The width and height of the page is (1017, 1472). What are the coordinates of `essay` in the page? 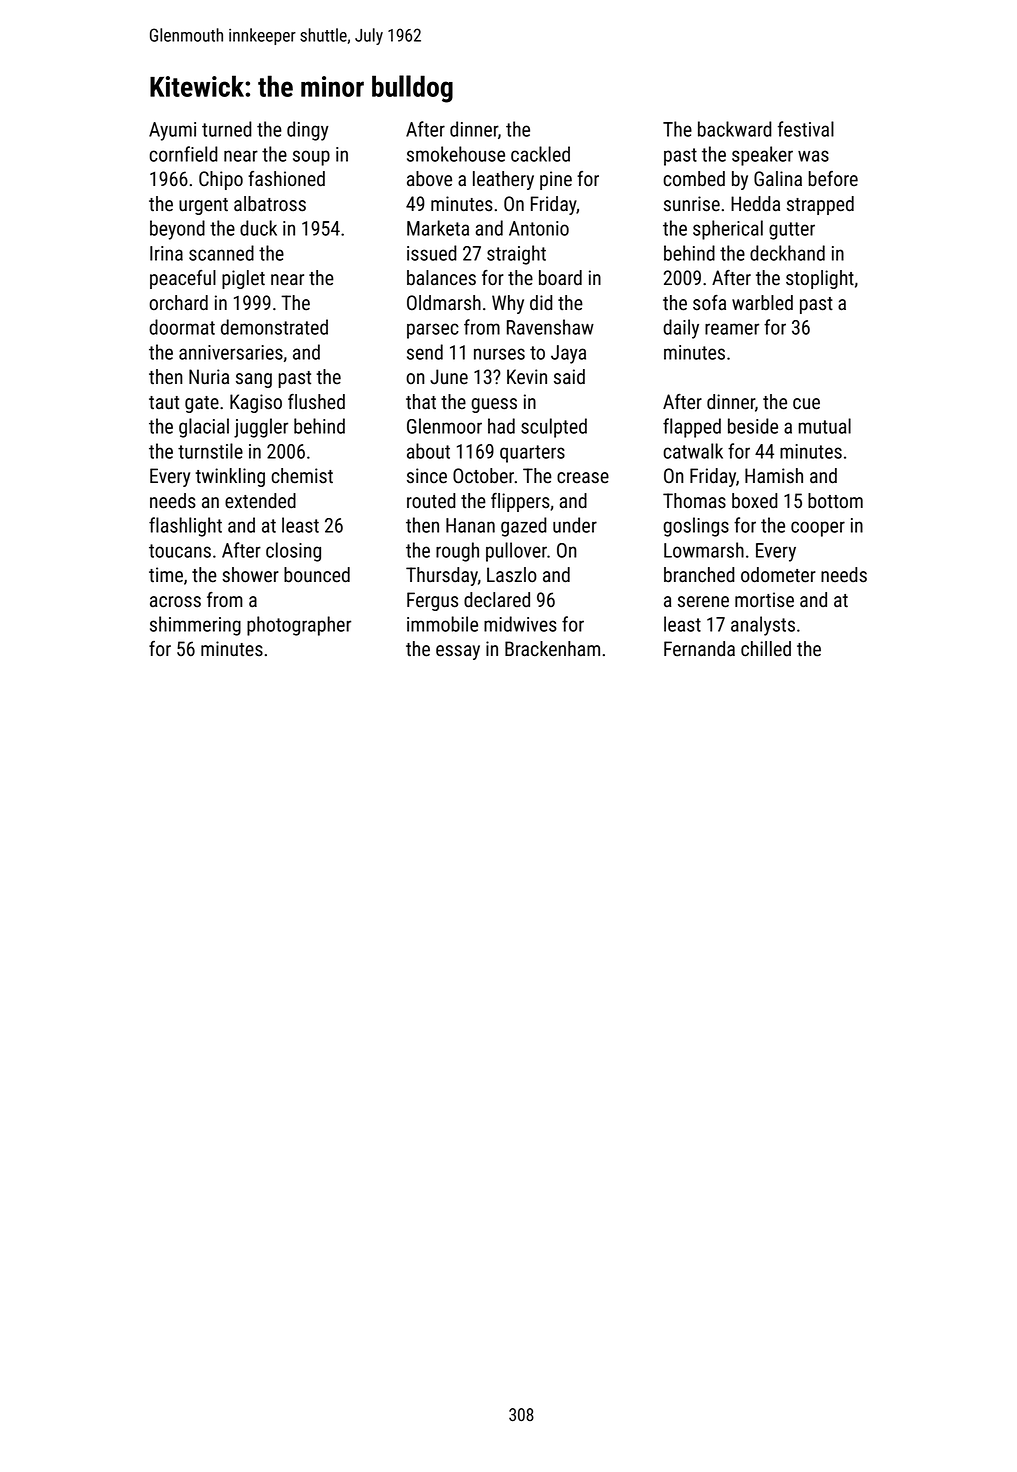 It's located at (458, 652).
